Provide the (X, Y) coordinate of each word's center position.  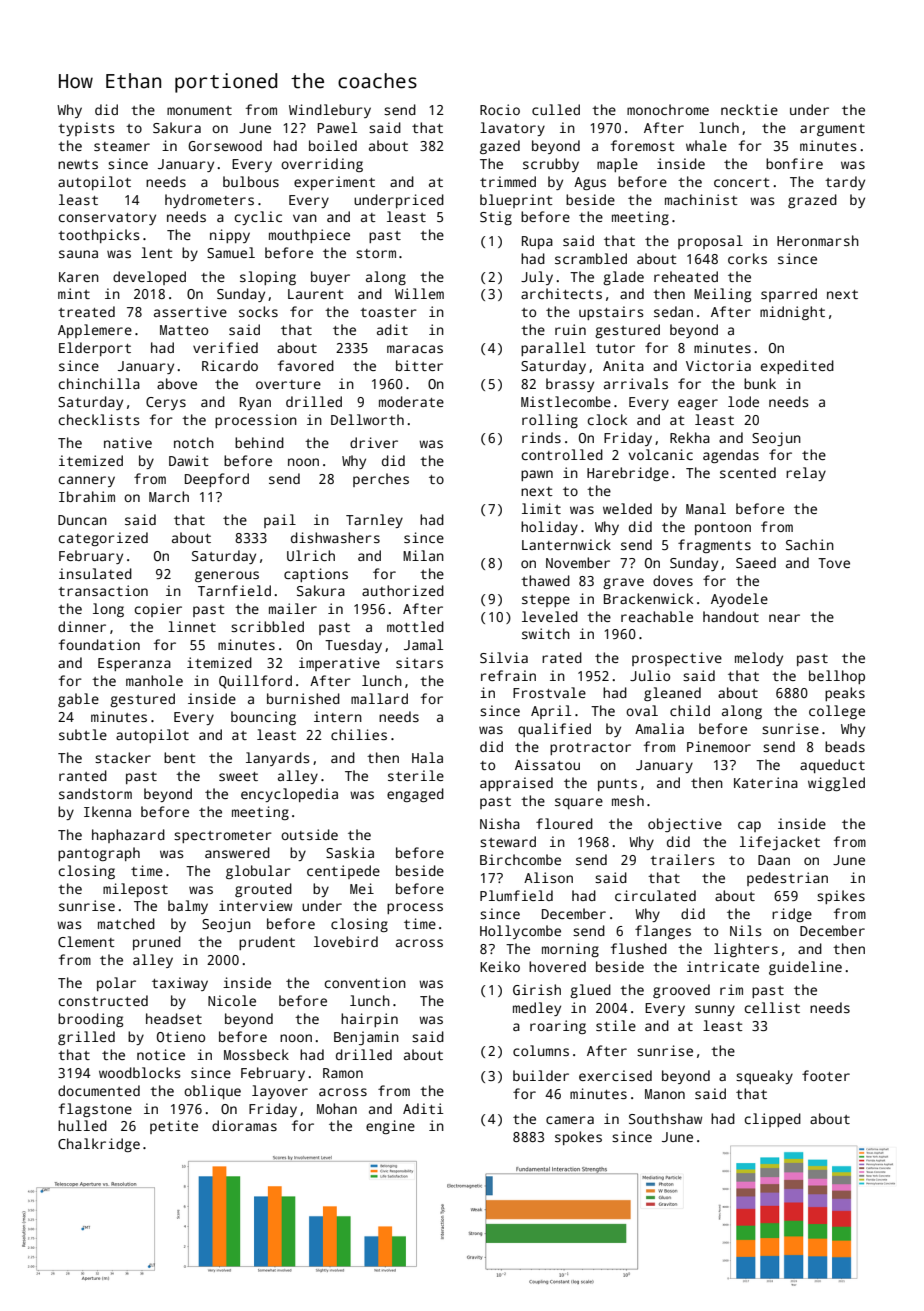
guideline (805, 968)
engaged (415, 795)
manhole (154, 680)
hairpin (369, 1020)
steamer (122, 146)
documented (99, 1090)
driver (374, 442)
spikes (841, 897)
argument (832, 130)
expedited (797, 367)
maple (617, 165)
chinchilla (99, 383)
